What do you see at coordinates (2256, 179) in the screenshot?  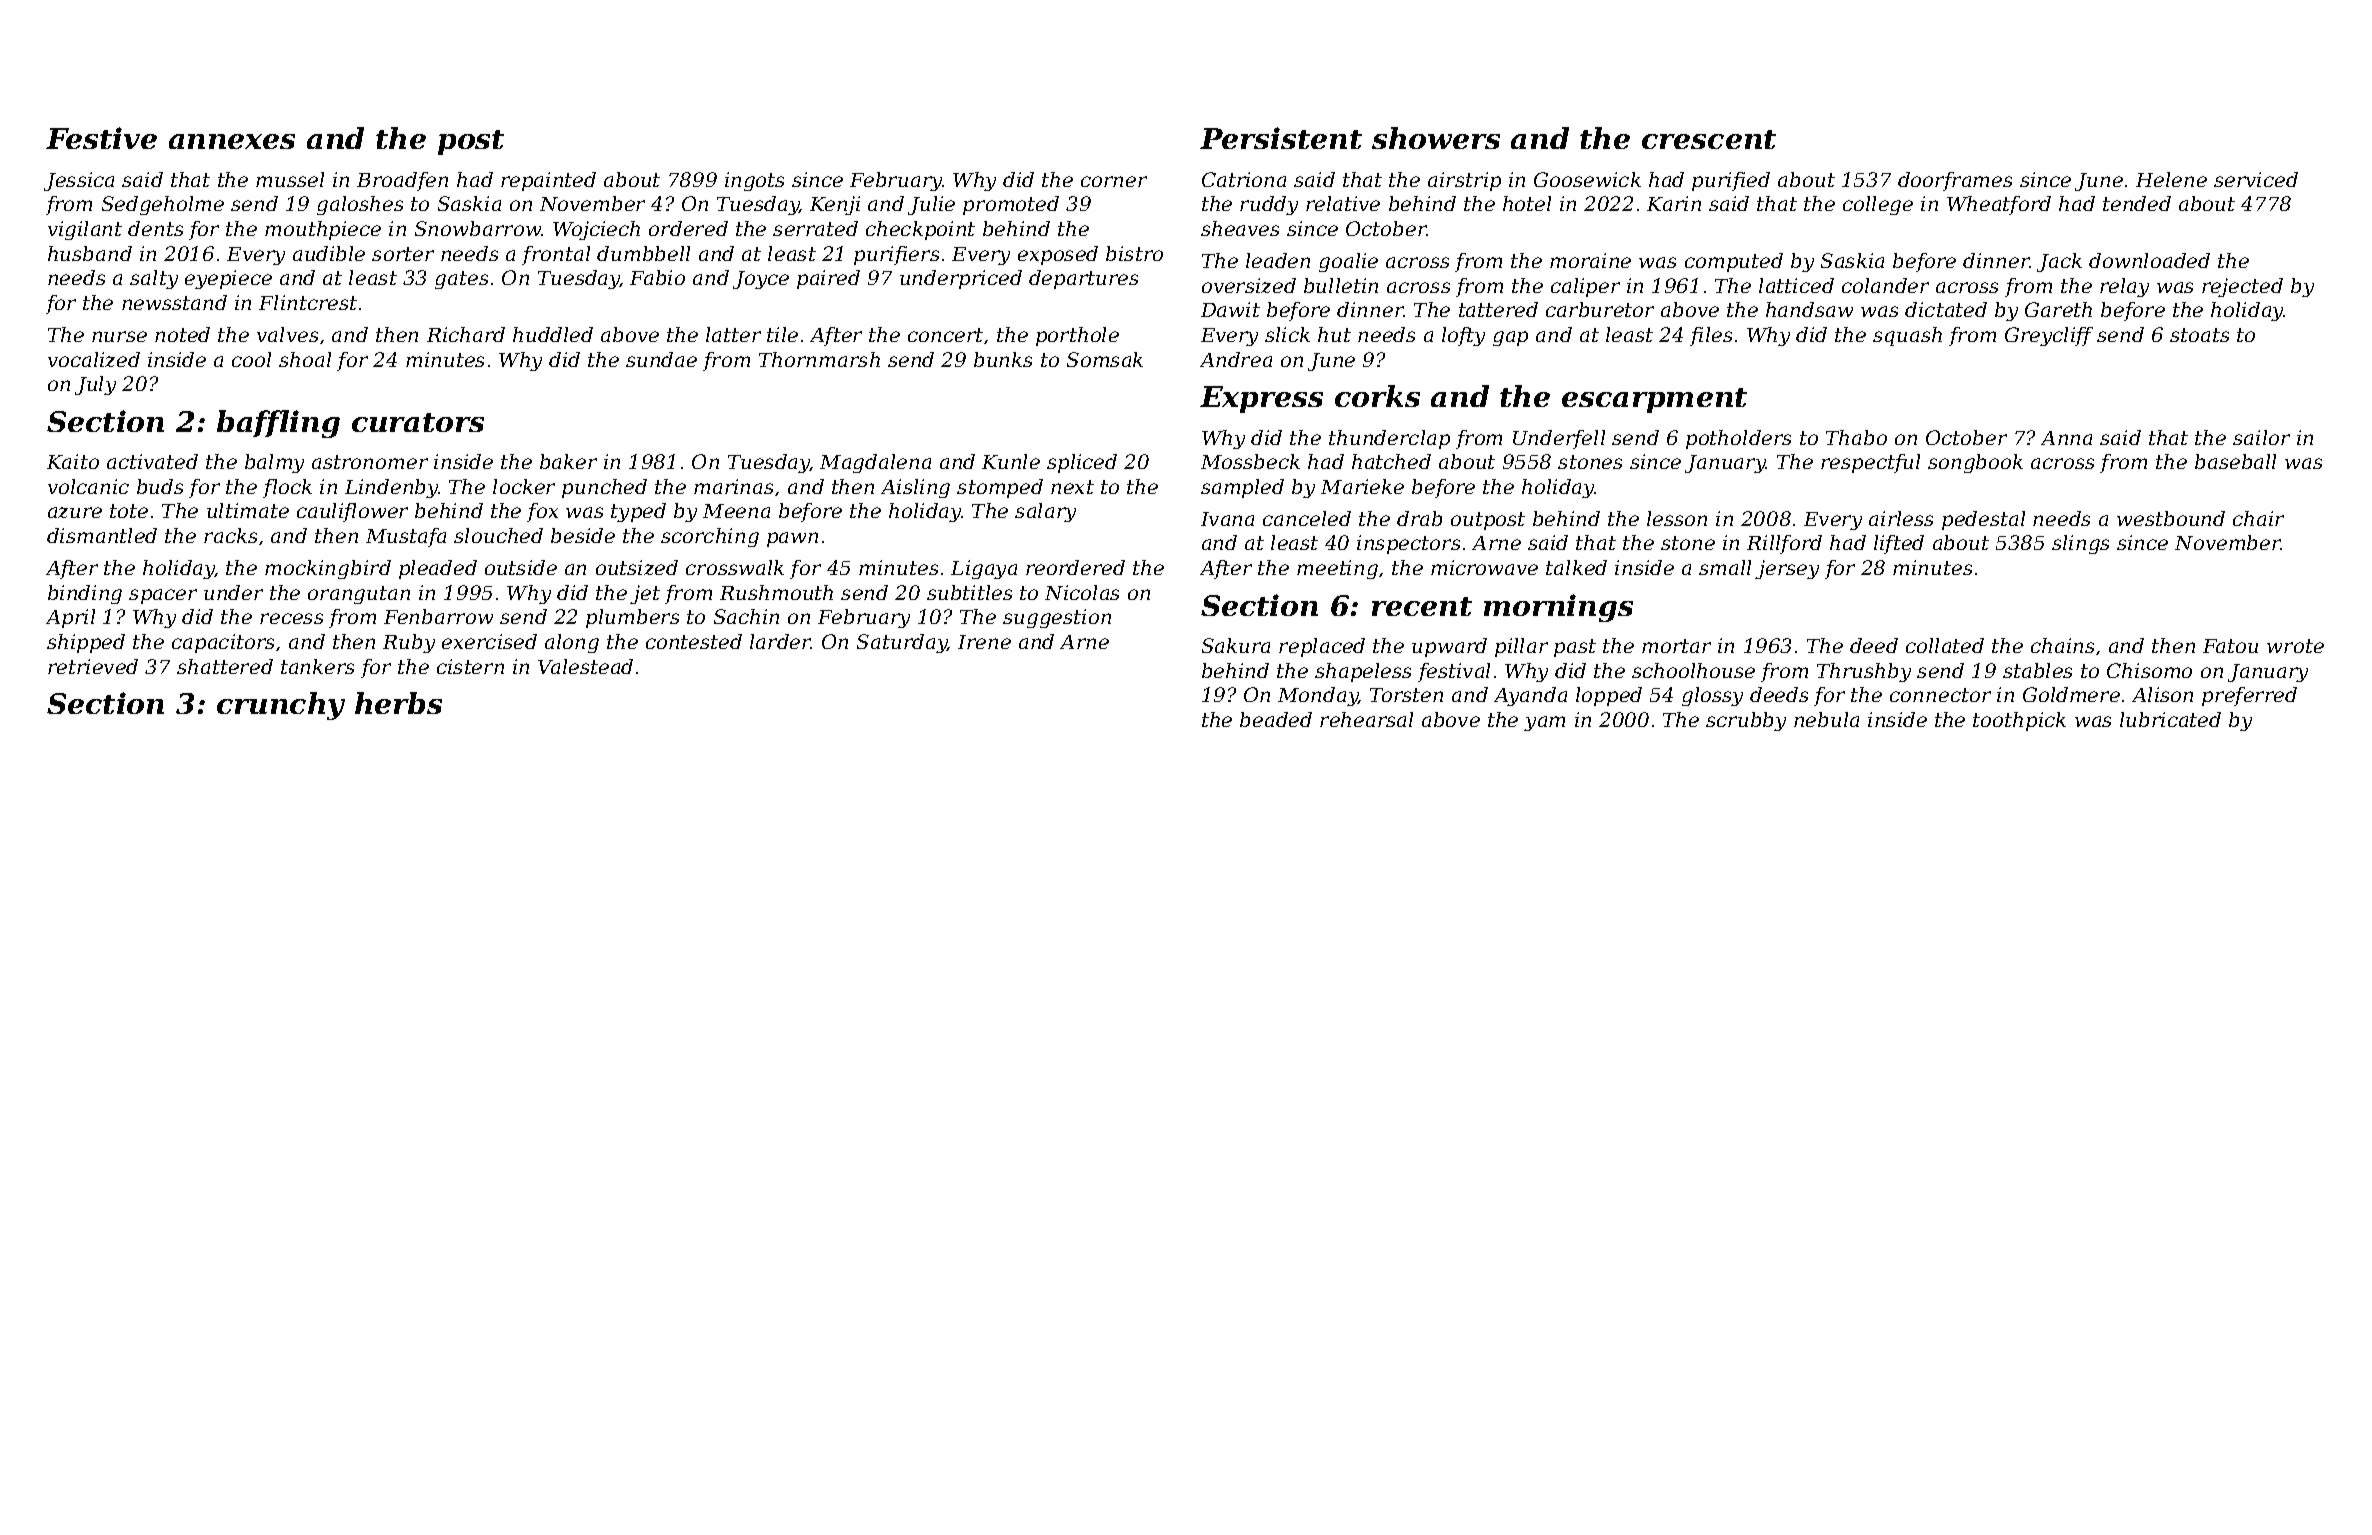 I see `serviced` at bounding box center [2256, 179].
